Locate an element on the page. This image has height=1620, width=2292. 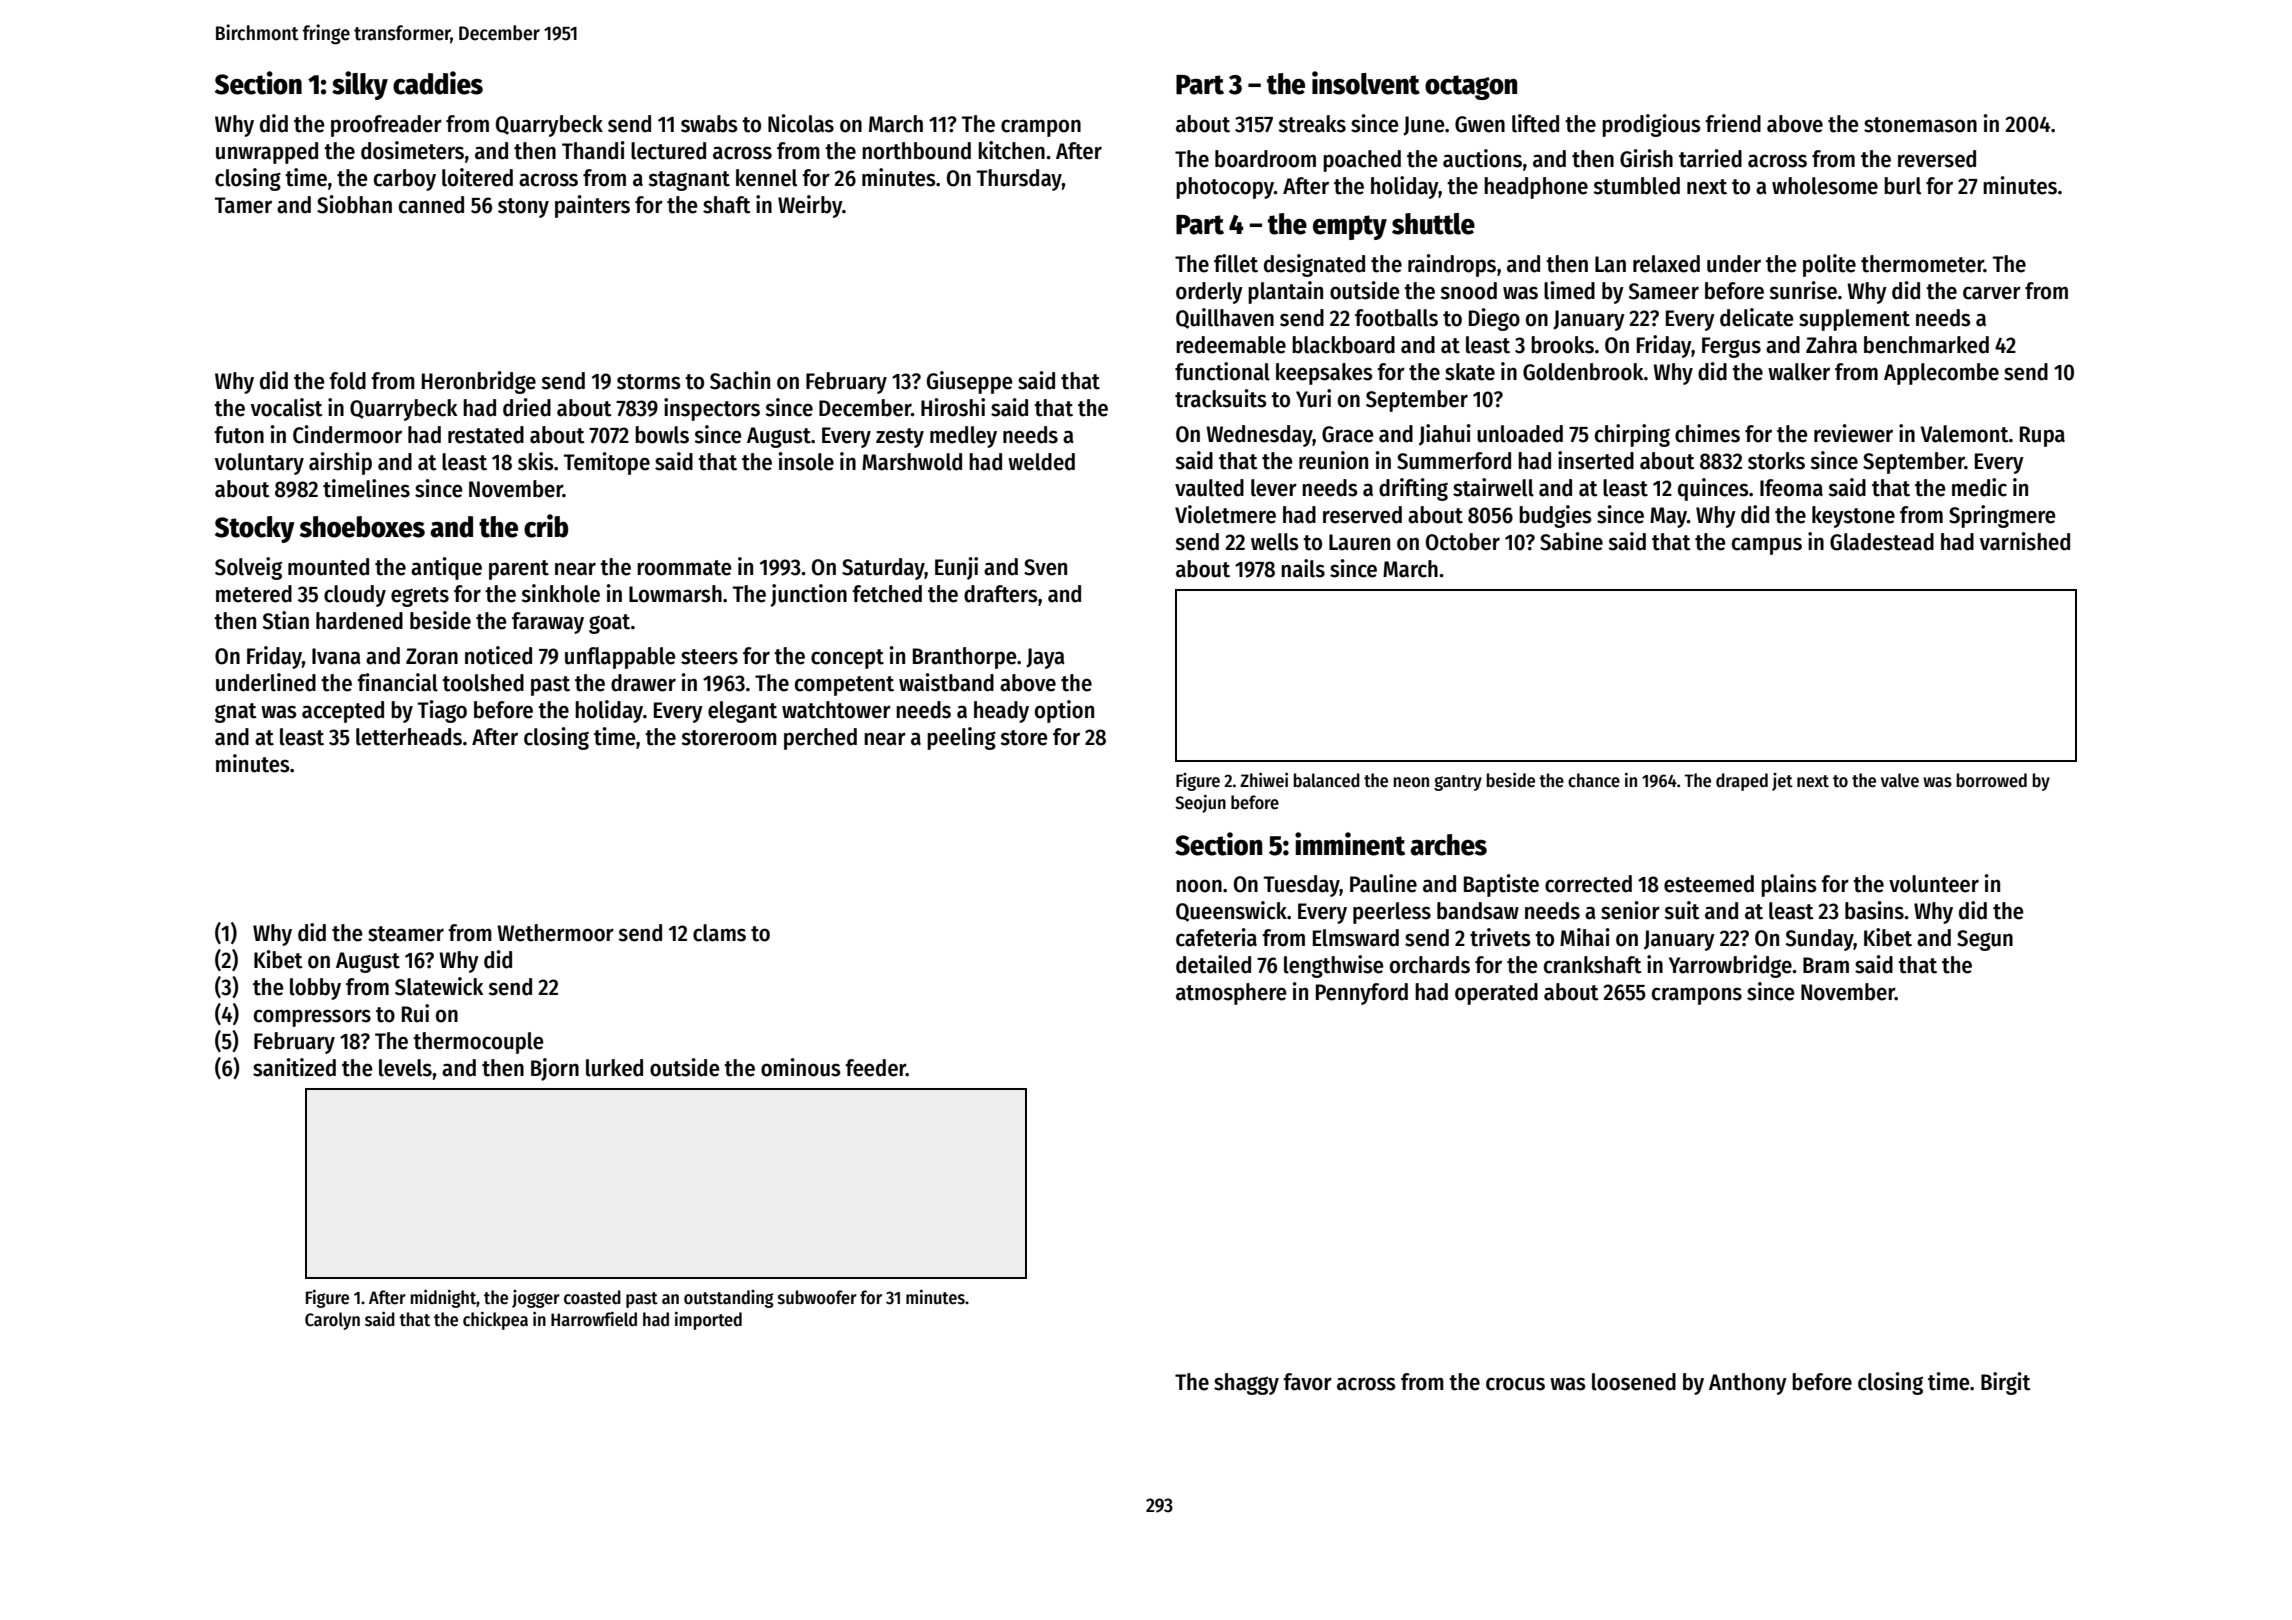
unwrapped is located at coordinates (267, 153).
